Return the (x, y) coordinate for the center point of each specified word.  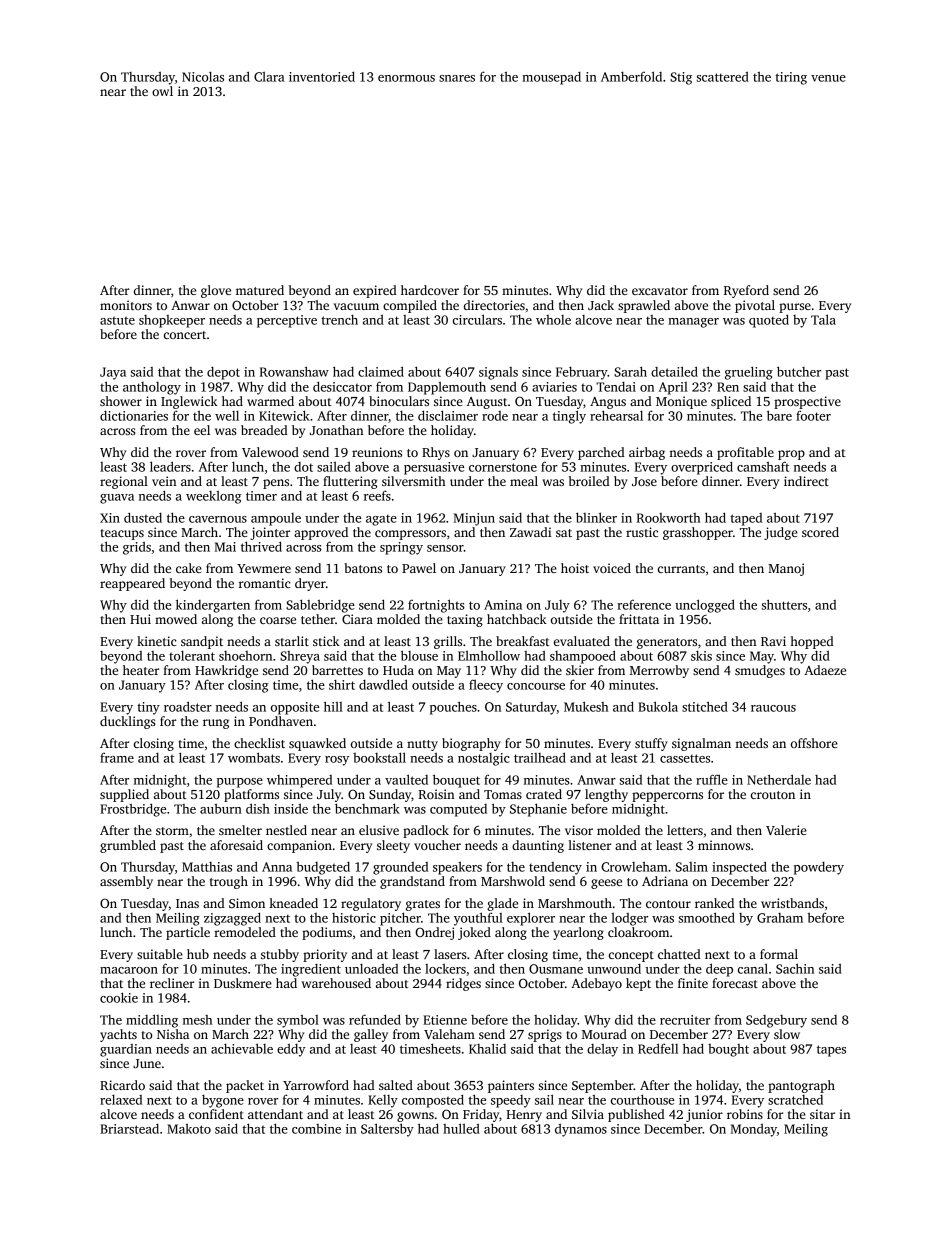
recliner (172, 983)
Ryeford (746, 291)
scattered (723, 77)
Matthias (207, 867)
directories (494, 305)
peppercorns (667, 797)
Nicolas (203, 76)
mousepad (551, 78)
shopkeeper (172, 321)
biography (471, 744)
